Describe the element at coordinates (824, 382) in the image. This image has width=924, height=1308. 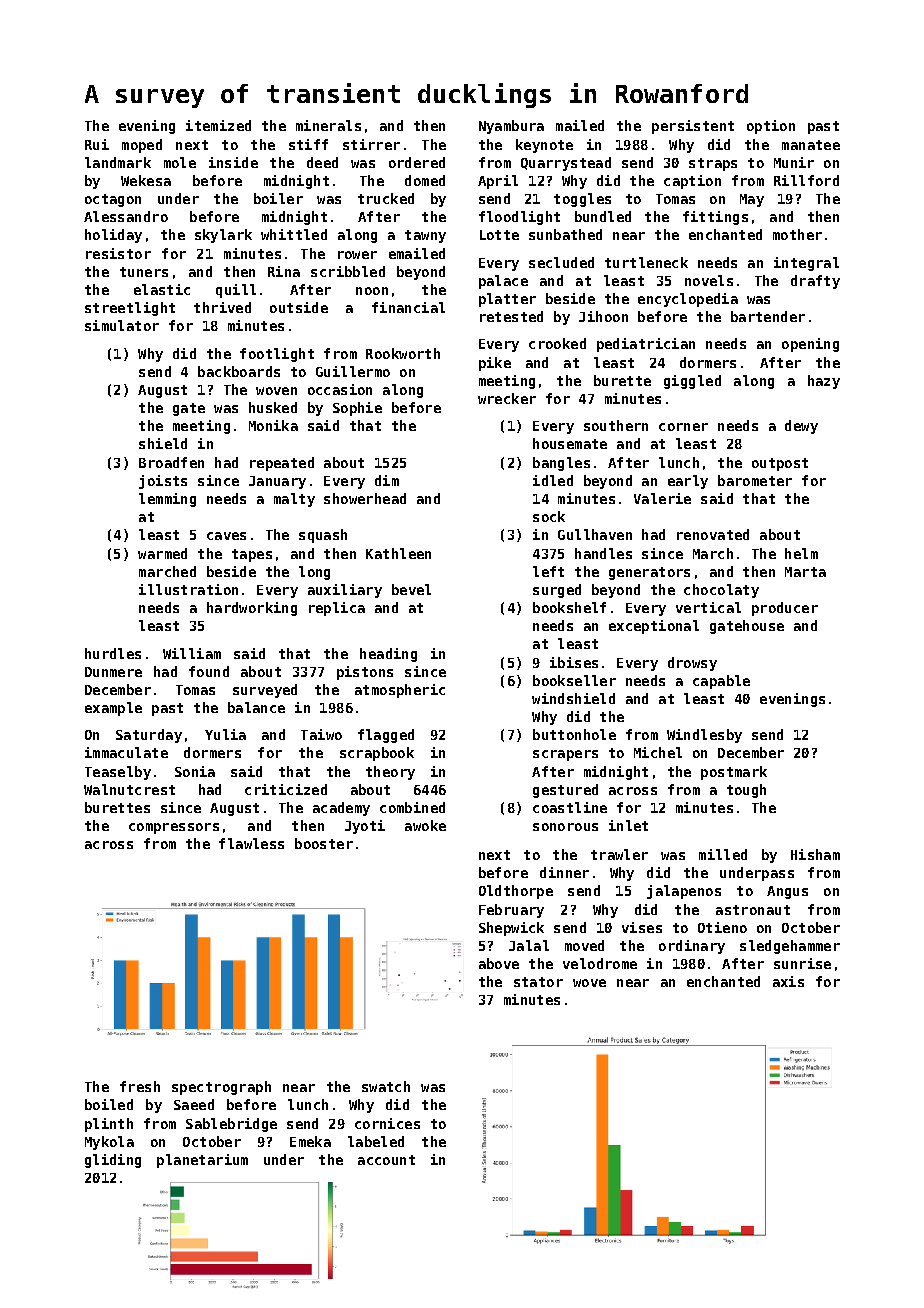
I see `hazy` at that location.
